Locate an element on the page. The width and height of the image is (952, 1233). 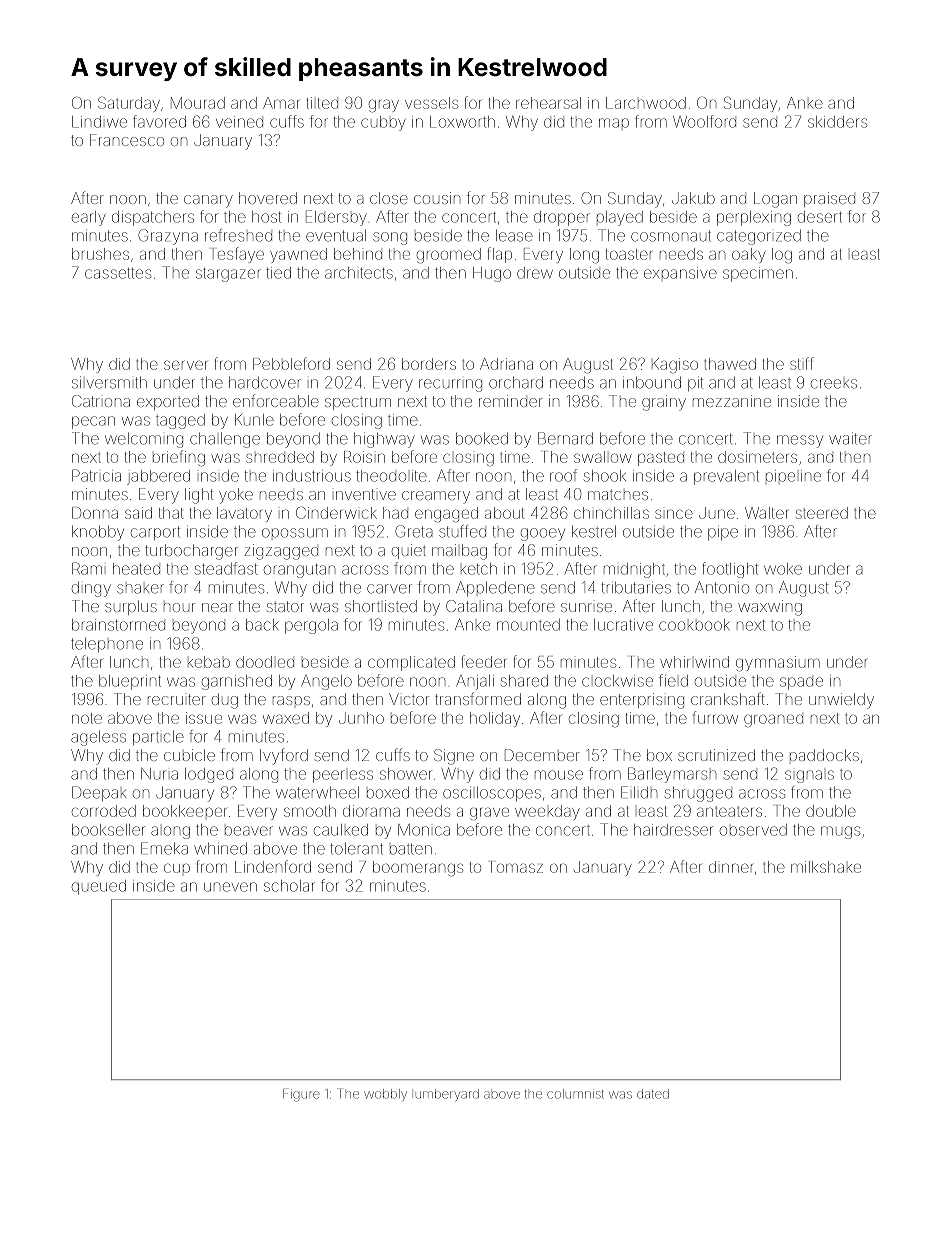
mouse is located at coordinates (559, 775).
